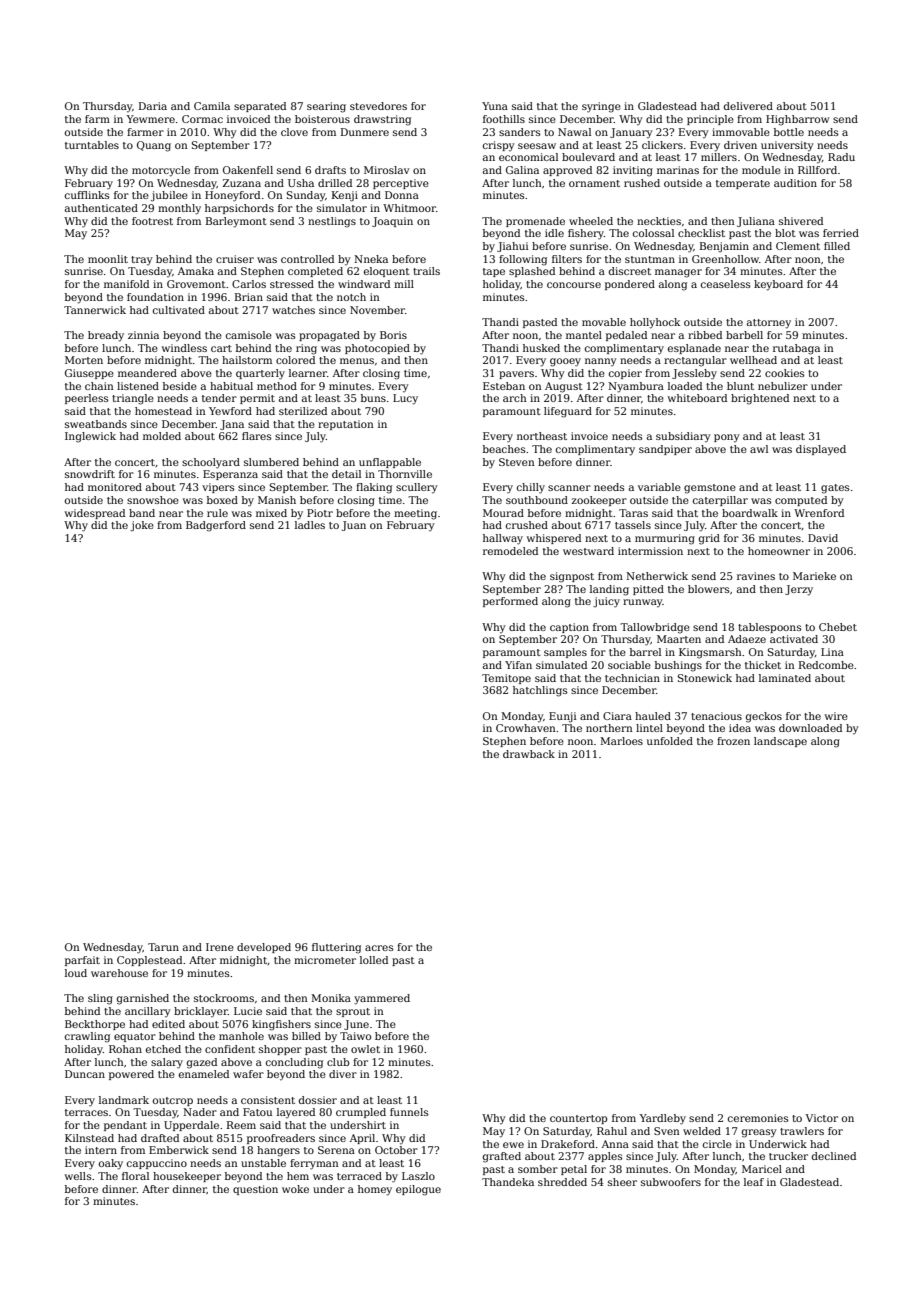 The height and width of the document is (1308, 924). Describe the element at coordinates (92, 145) in the document. I see `turntables` at that location.
